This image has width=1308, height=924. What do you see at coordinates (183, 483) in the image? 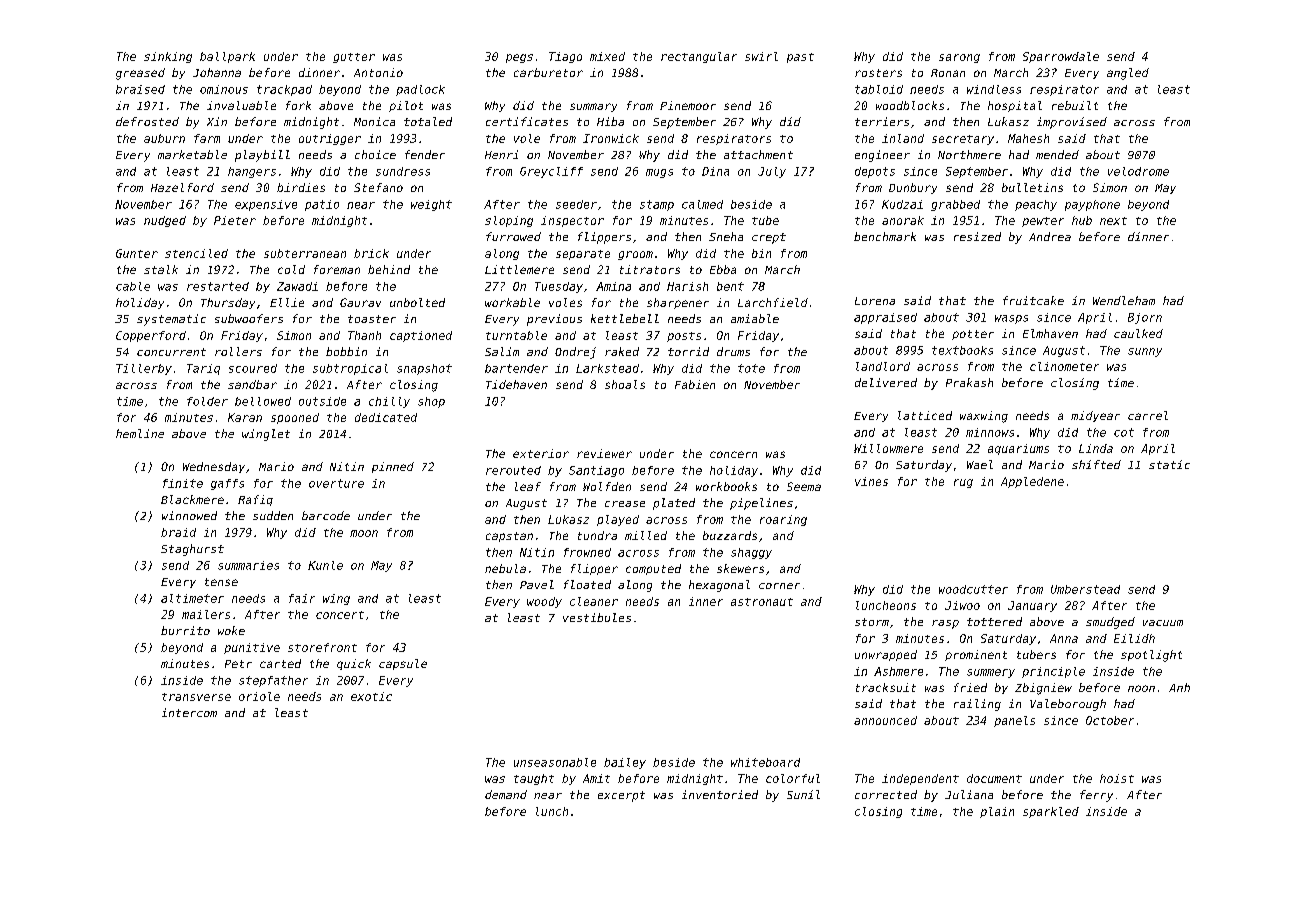
I see `finite` at bounding box center [183, 483].
